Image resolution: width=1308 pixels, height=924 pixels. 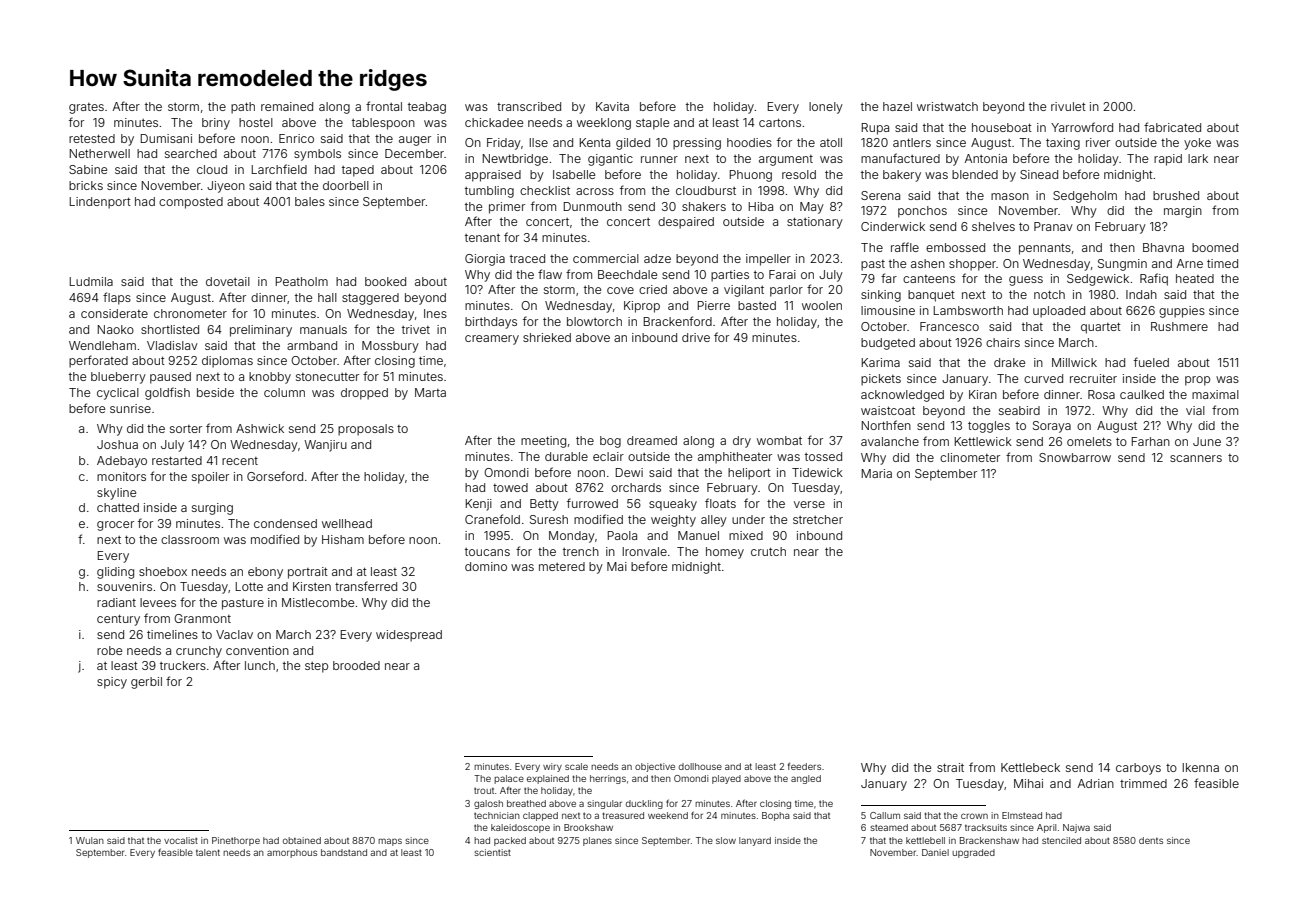 What do you see at coordinates (356, 665) in the screenshot?
I see `brooded` at bounding box center [356, 665].
